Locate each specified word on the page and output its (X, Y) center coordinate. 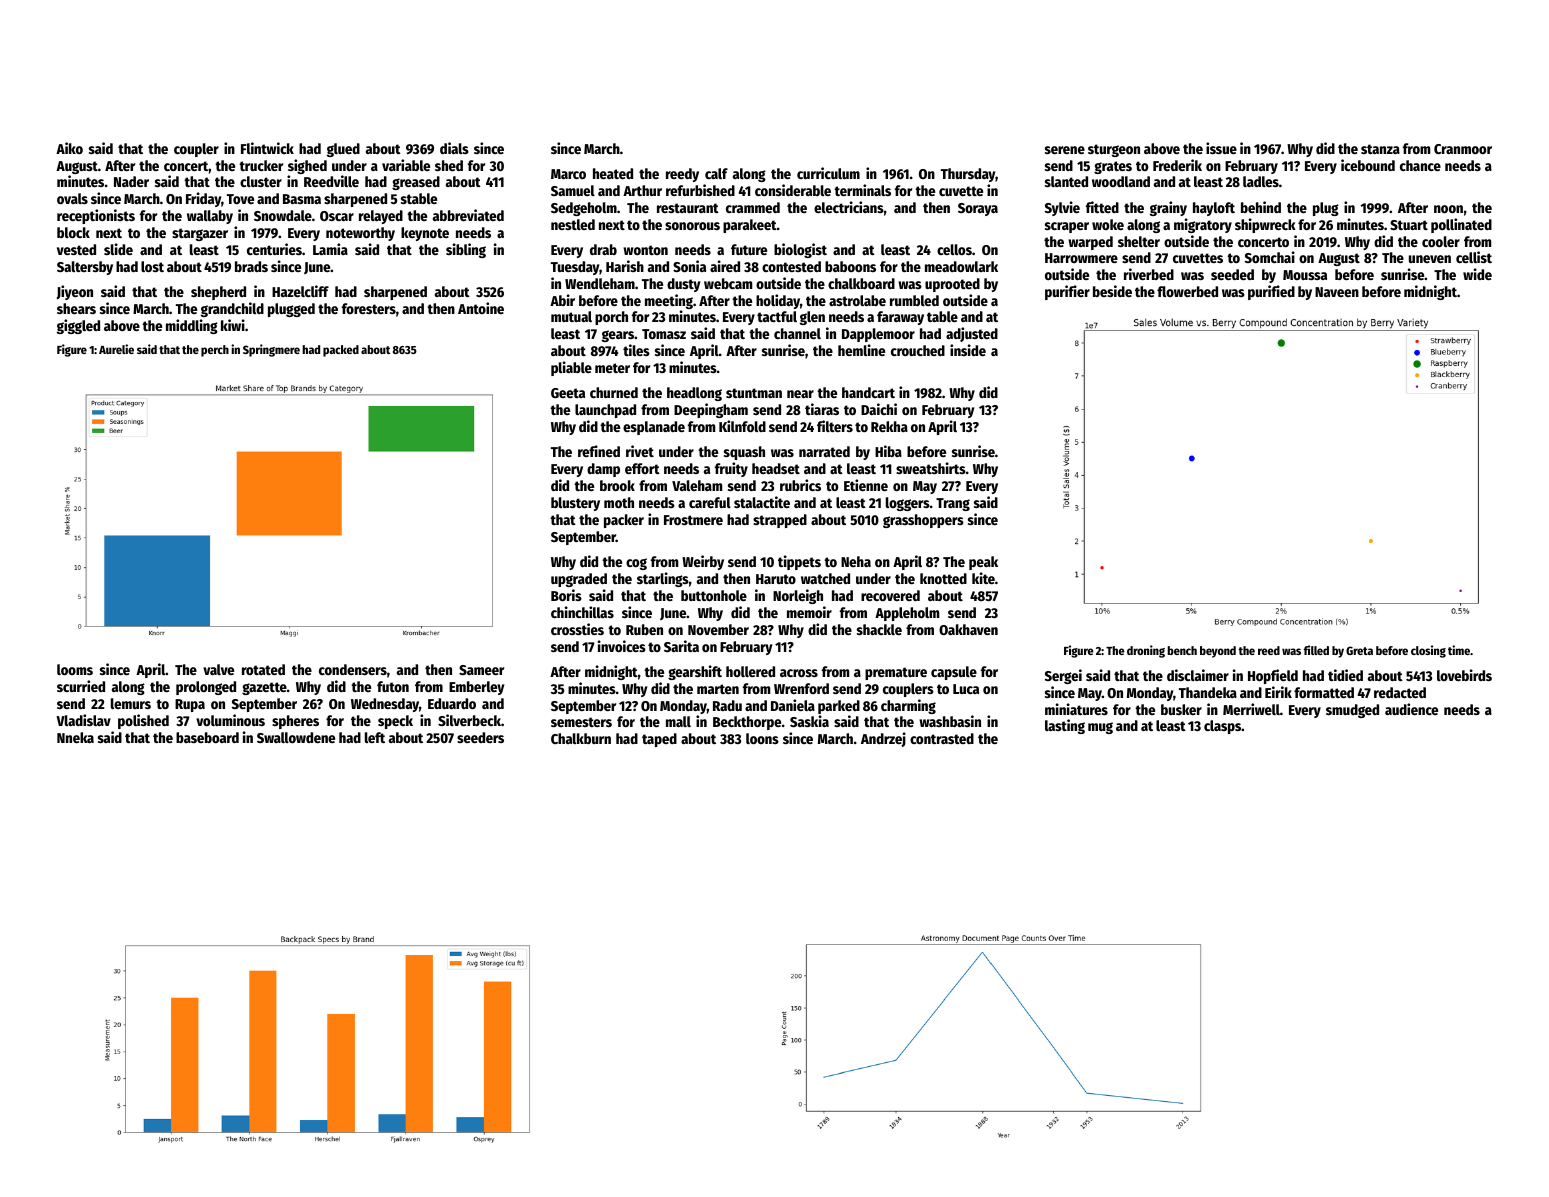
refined (599, 451)
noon (1448, 209)
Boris (566, 595)
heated (613, 173)
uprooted (952, 285)
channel (797, 333)
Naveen (1337, 292)
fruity (731, 469)
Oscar (337, 216)
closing (1428, 651)
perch (215, 351)
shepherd (218, 293)
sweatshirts (931, 468)
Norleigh (798, 596)
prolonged (206, 688)
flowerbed (1187, 291)
